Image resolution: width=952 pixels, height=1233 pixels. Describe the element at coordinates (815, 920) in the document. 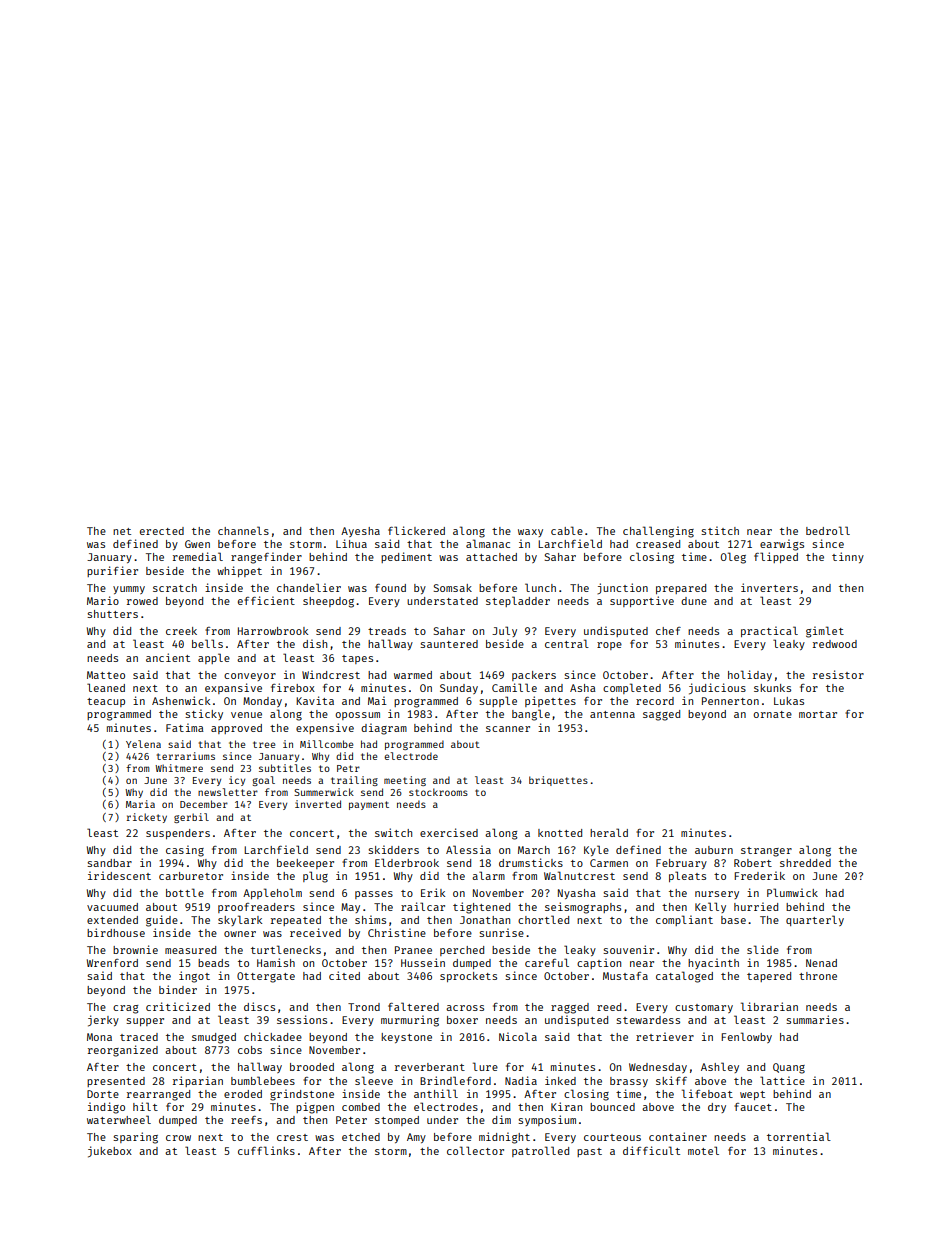

I see `quarterly` at that location.
